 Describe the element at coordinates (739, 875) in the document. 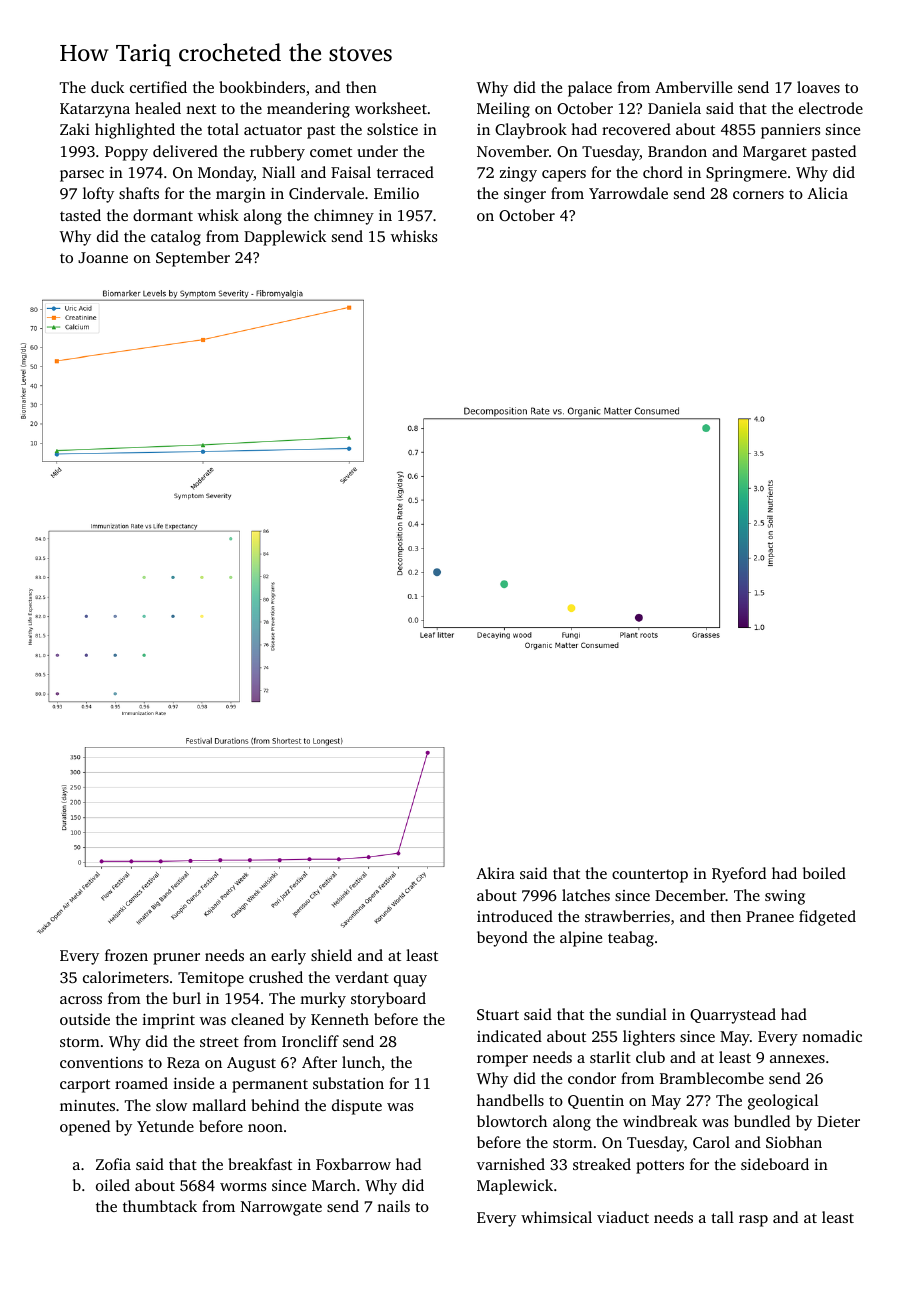

I see `Ryeford` at that location.
